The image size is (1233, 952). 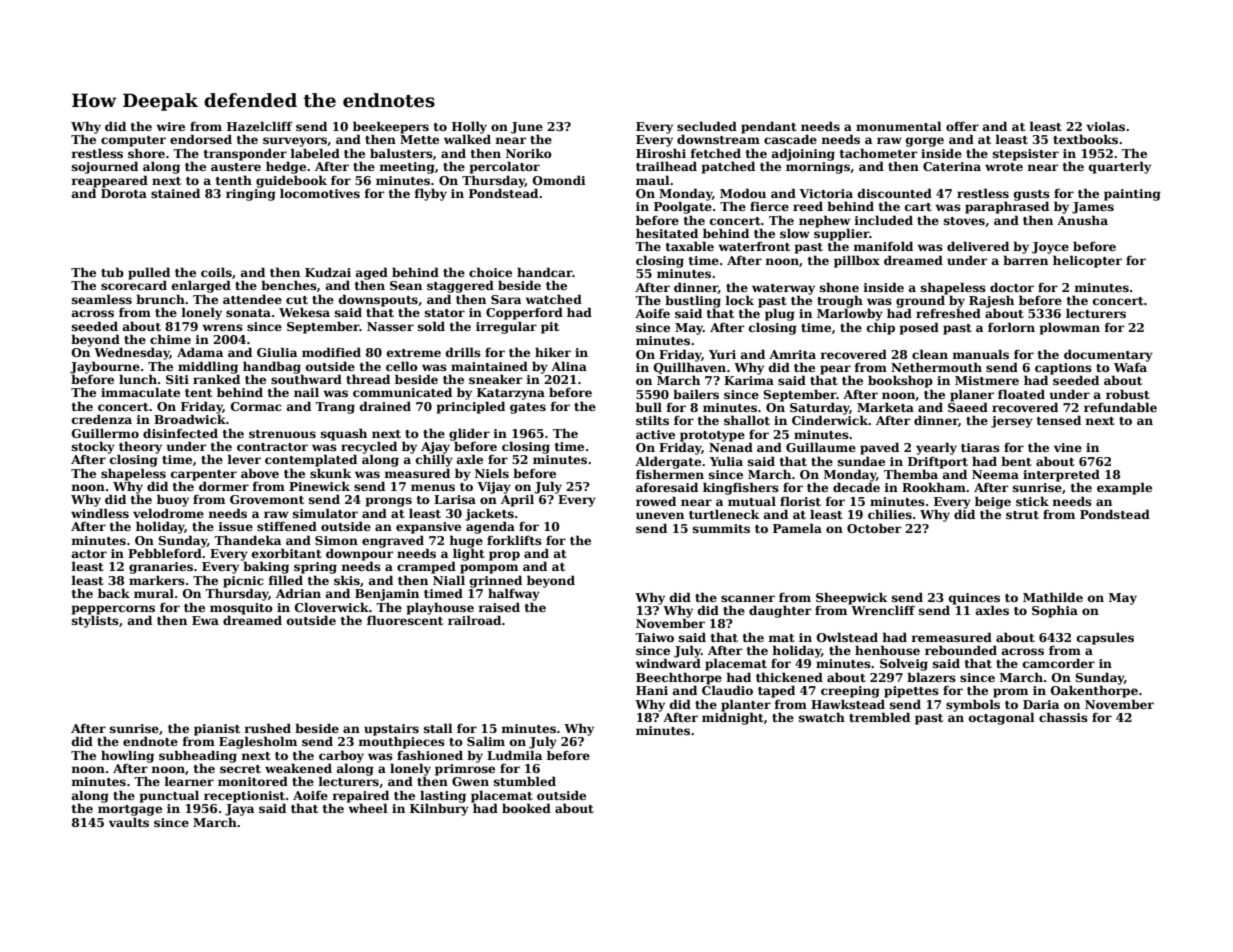 What do you see at coordinates (129, 822) in the screenshot?
I see `vaults` at bounding box center [129, 822].
